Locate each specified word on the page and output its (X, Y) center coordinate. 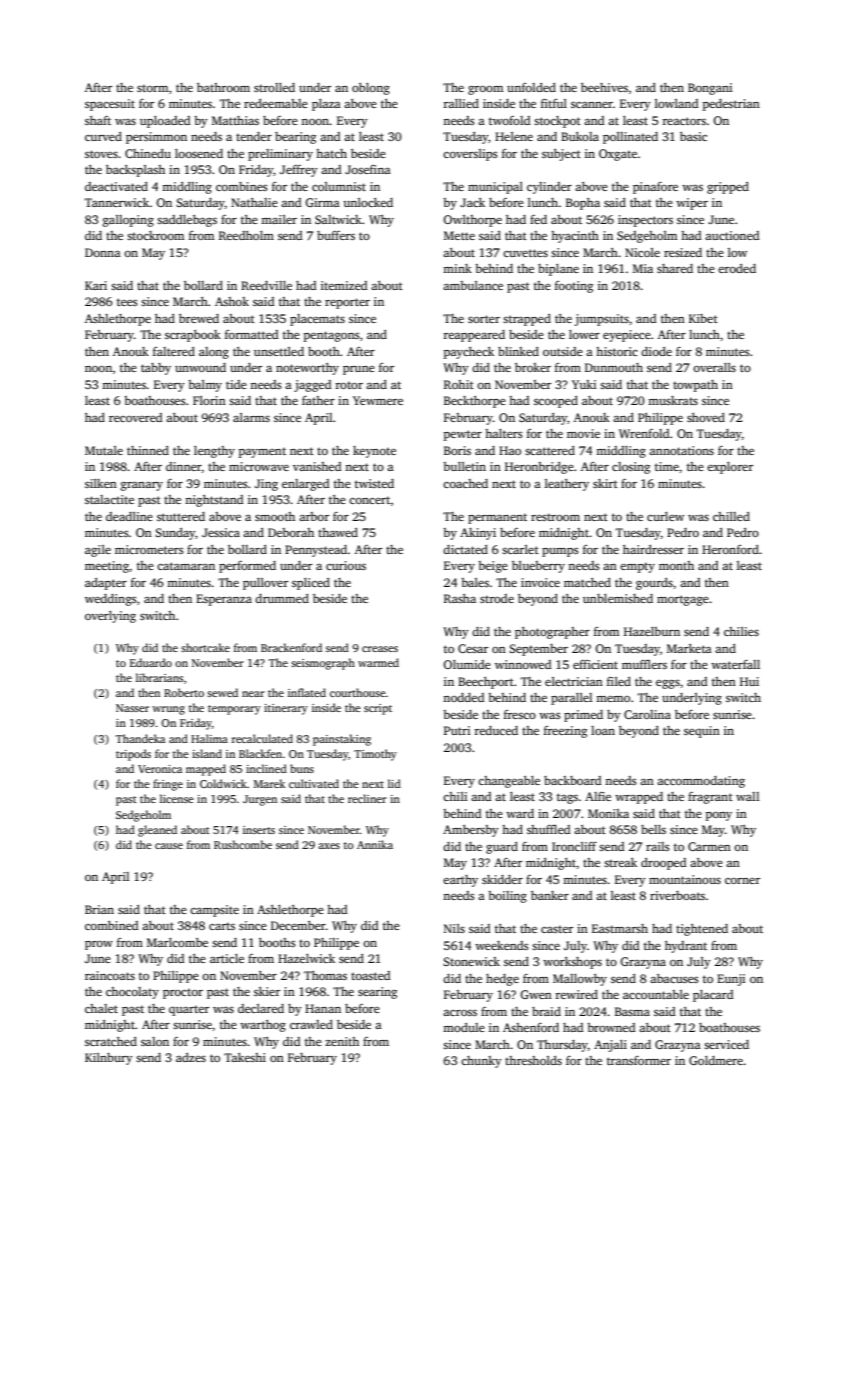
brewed (199, 318)
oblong (371, 89)
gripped (728, 188)
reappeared (474, 336)
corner (742, 881)
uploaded (165, 122)
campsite (214, 911)
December (298, 925)
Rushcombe (243, 844)
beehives (604, 87)
